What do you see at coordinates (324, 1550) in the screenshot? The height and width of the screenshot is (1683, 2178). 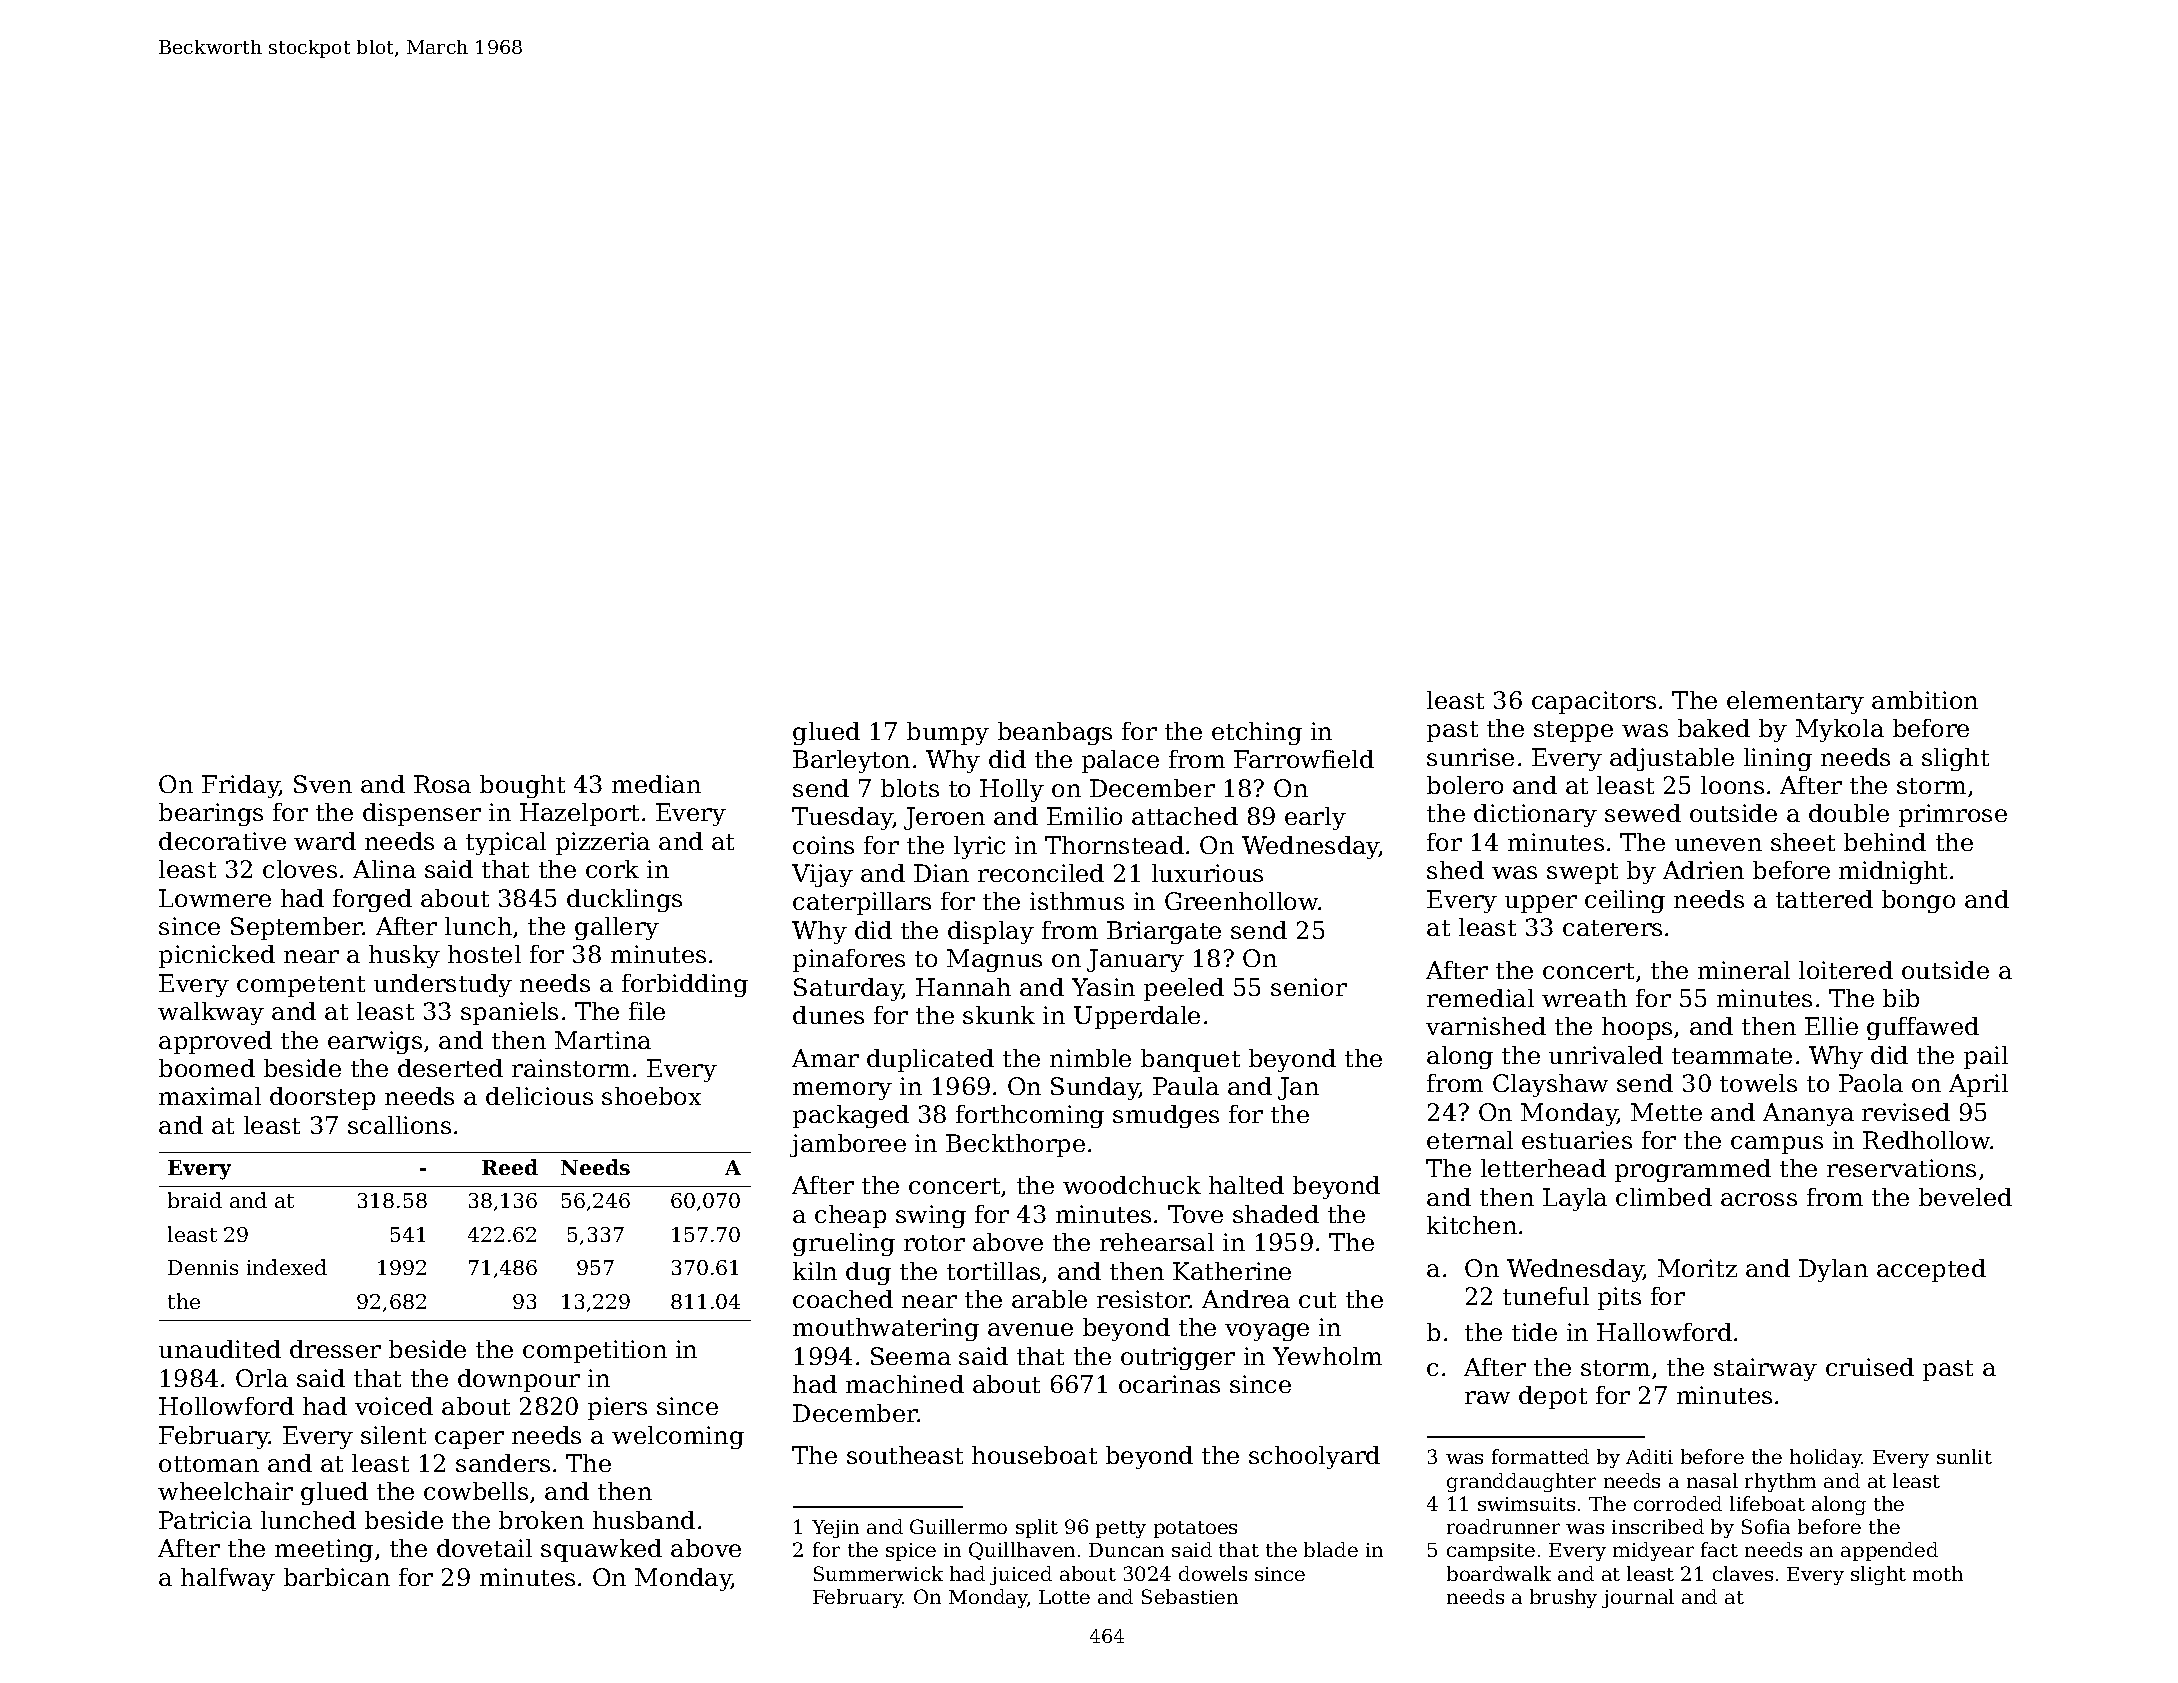 I see `meeting` at bounding box center [324, 1550].
